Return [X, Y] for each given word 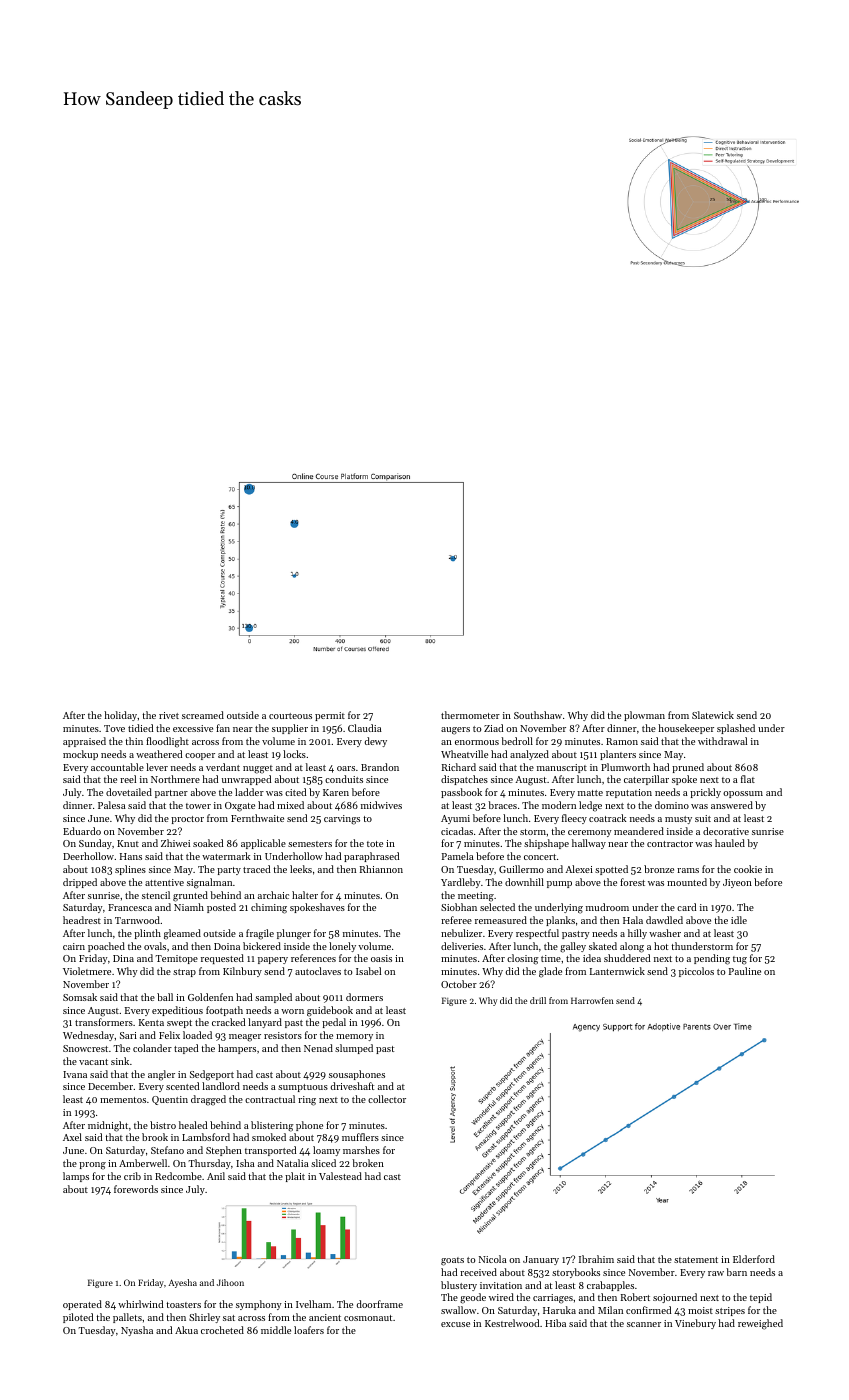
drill [538, 1000]
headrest [82, 920]
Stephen [224, 1151]
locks [294, 754]
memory [354, 1037]
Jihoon [230, 1282]
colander [152, 1048]
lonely [342, 947]
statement [696, 1260]
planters [618, 755]
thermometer [470, 715]
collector [387, 1099]
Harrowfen [592, 1000]
